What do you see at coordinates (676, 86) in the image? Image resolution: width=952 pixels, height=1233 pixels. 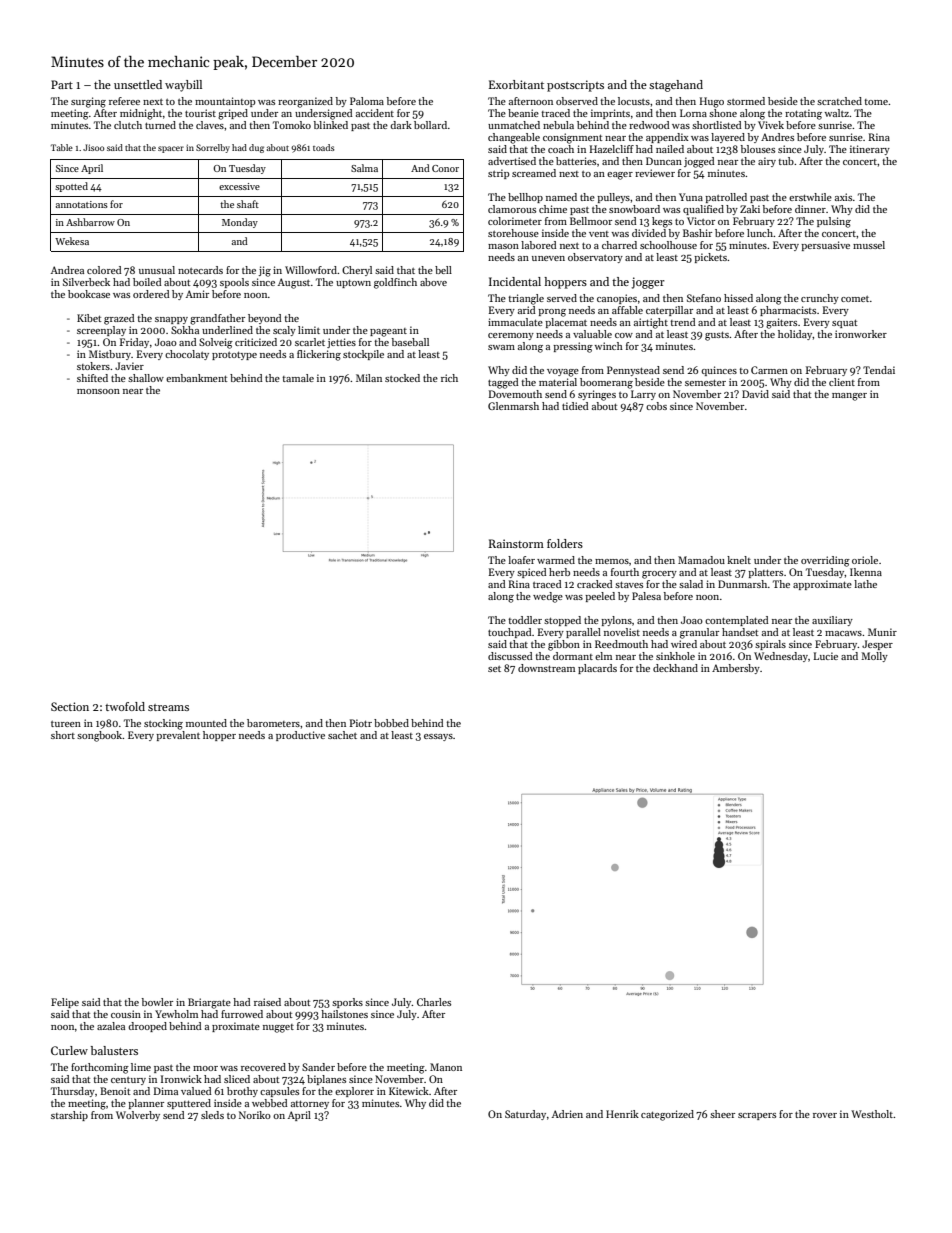 I see `stagehand` at bounding box center [676, 86].
